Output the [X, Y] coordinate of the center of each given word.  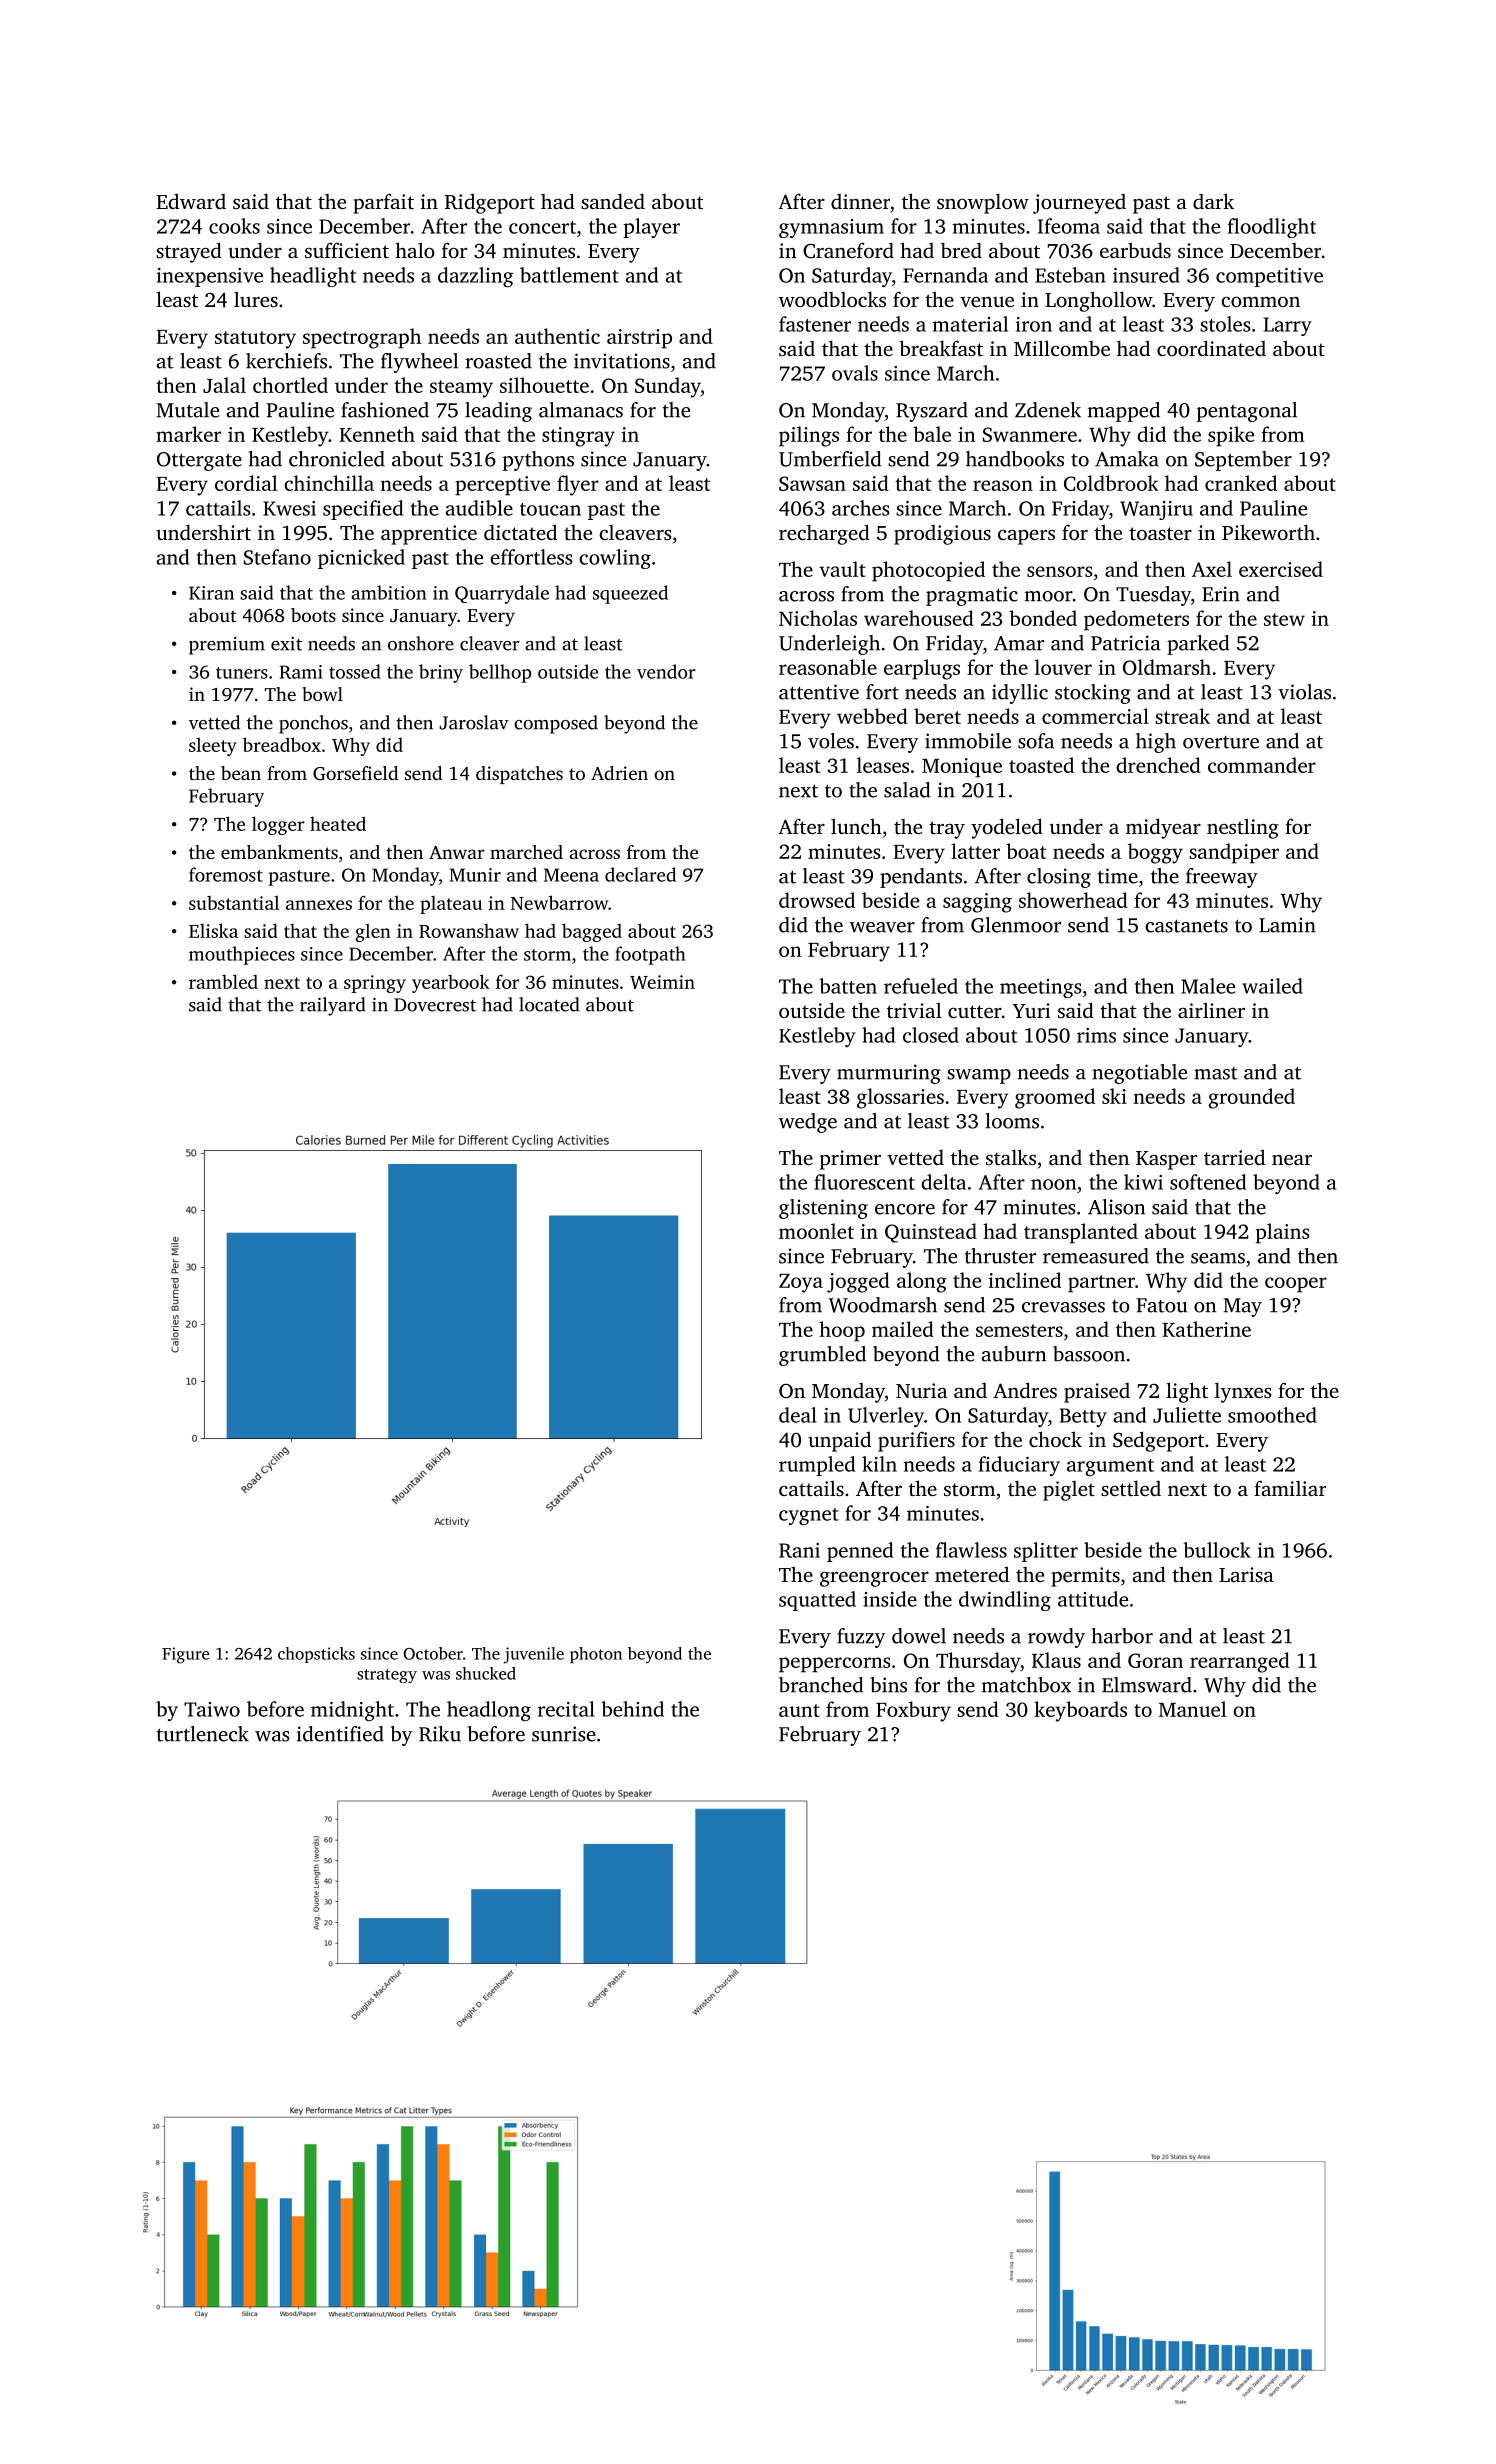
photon [596, 1655]
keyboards [1080, 1711]
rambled [223, 981]
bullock [1217, 1550]
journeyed [1079, 204]
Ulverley [886, 1417]
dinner [860, 201]
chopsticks [316, 1655]
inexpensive [210, 277]
